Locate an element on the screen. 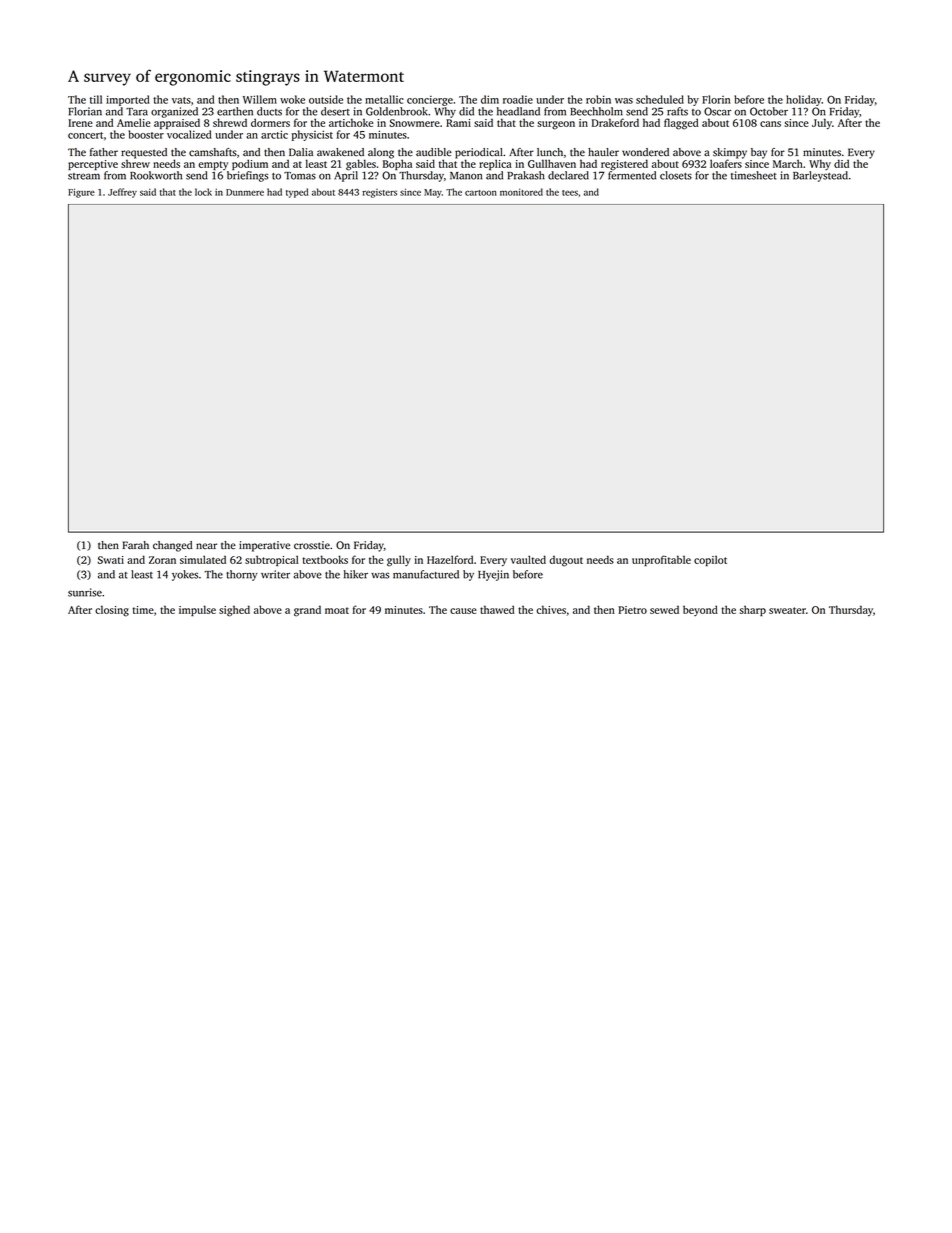 The height and width of the screenshot is (1233, 952). copilot is located at coordinates (710, 561).
